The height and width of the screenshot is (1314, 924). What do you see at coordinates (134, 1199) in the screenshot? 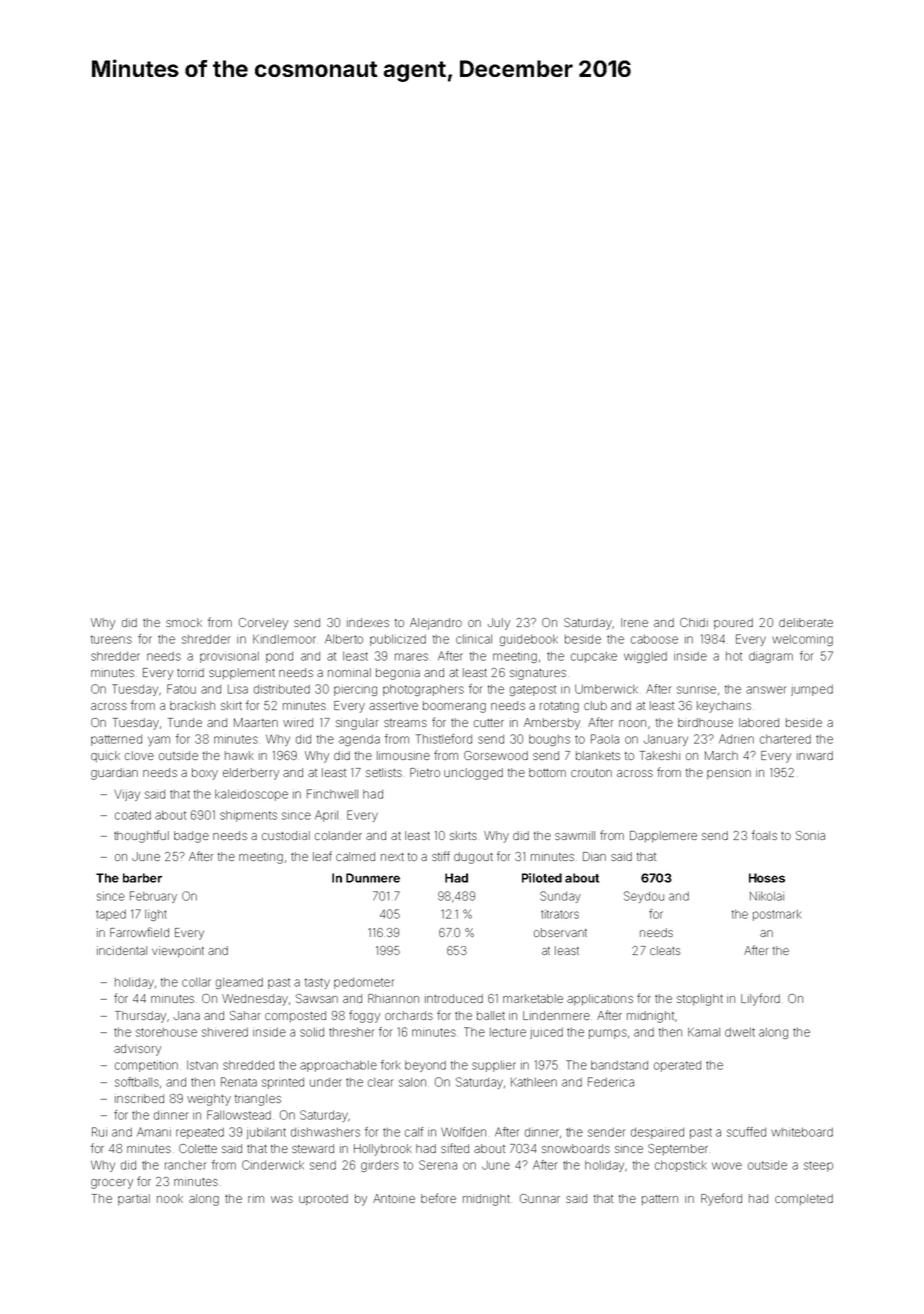
I see `partial` at bounding box center [134, 1199].
